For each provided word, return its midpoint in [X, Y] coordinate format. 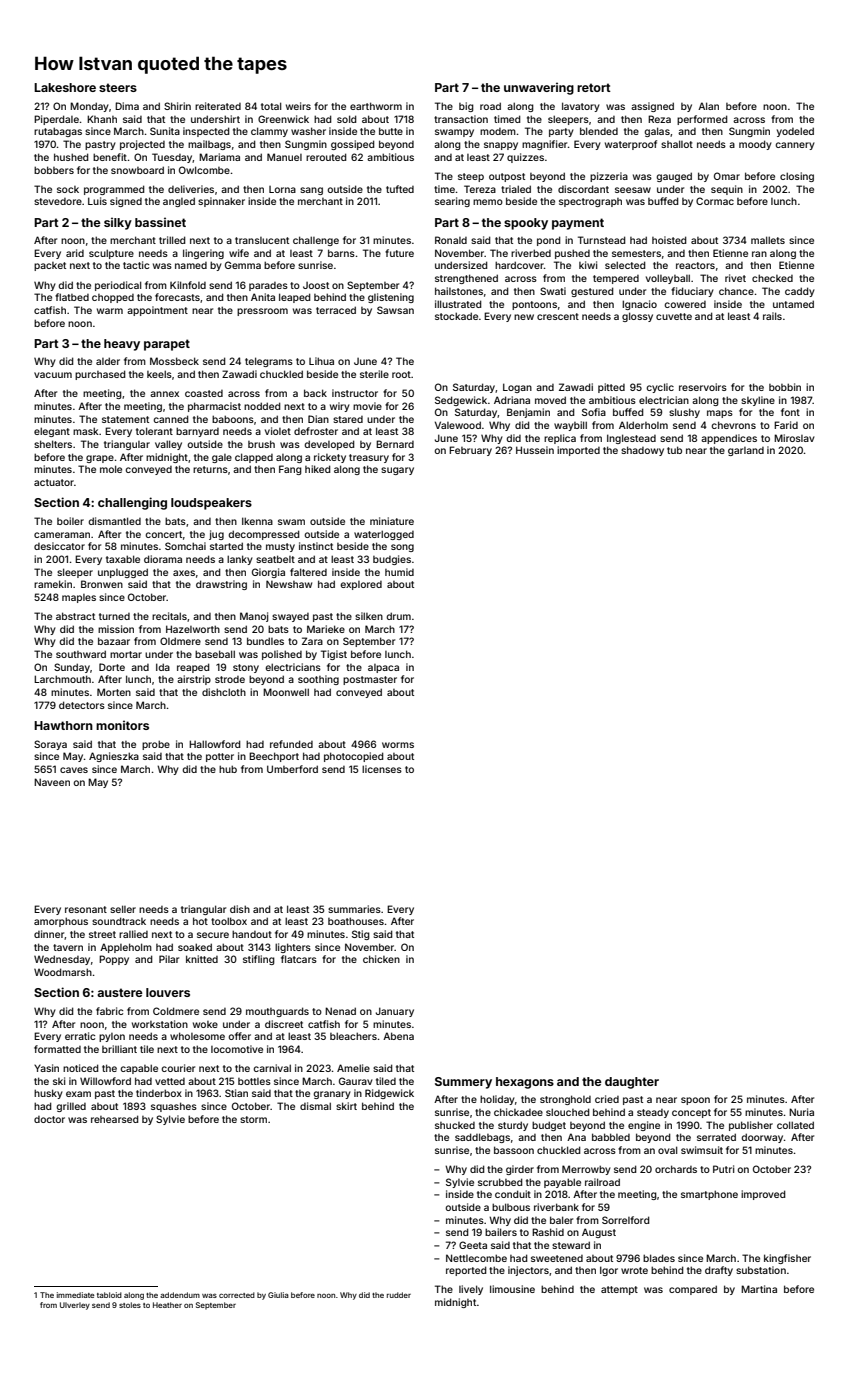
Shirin [177, 106]
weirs [298, 106]
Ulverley [75, 1306]
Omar [727, 176]
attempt [619, 1290]
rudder [399, 1295]
